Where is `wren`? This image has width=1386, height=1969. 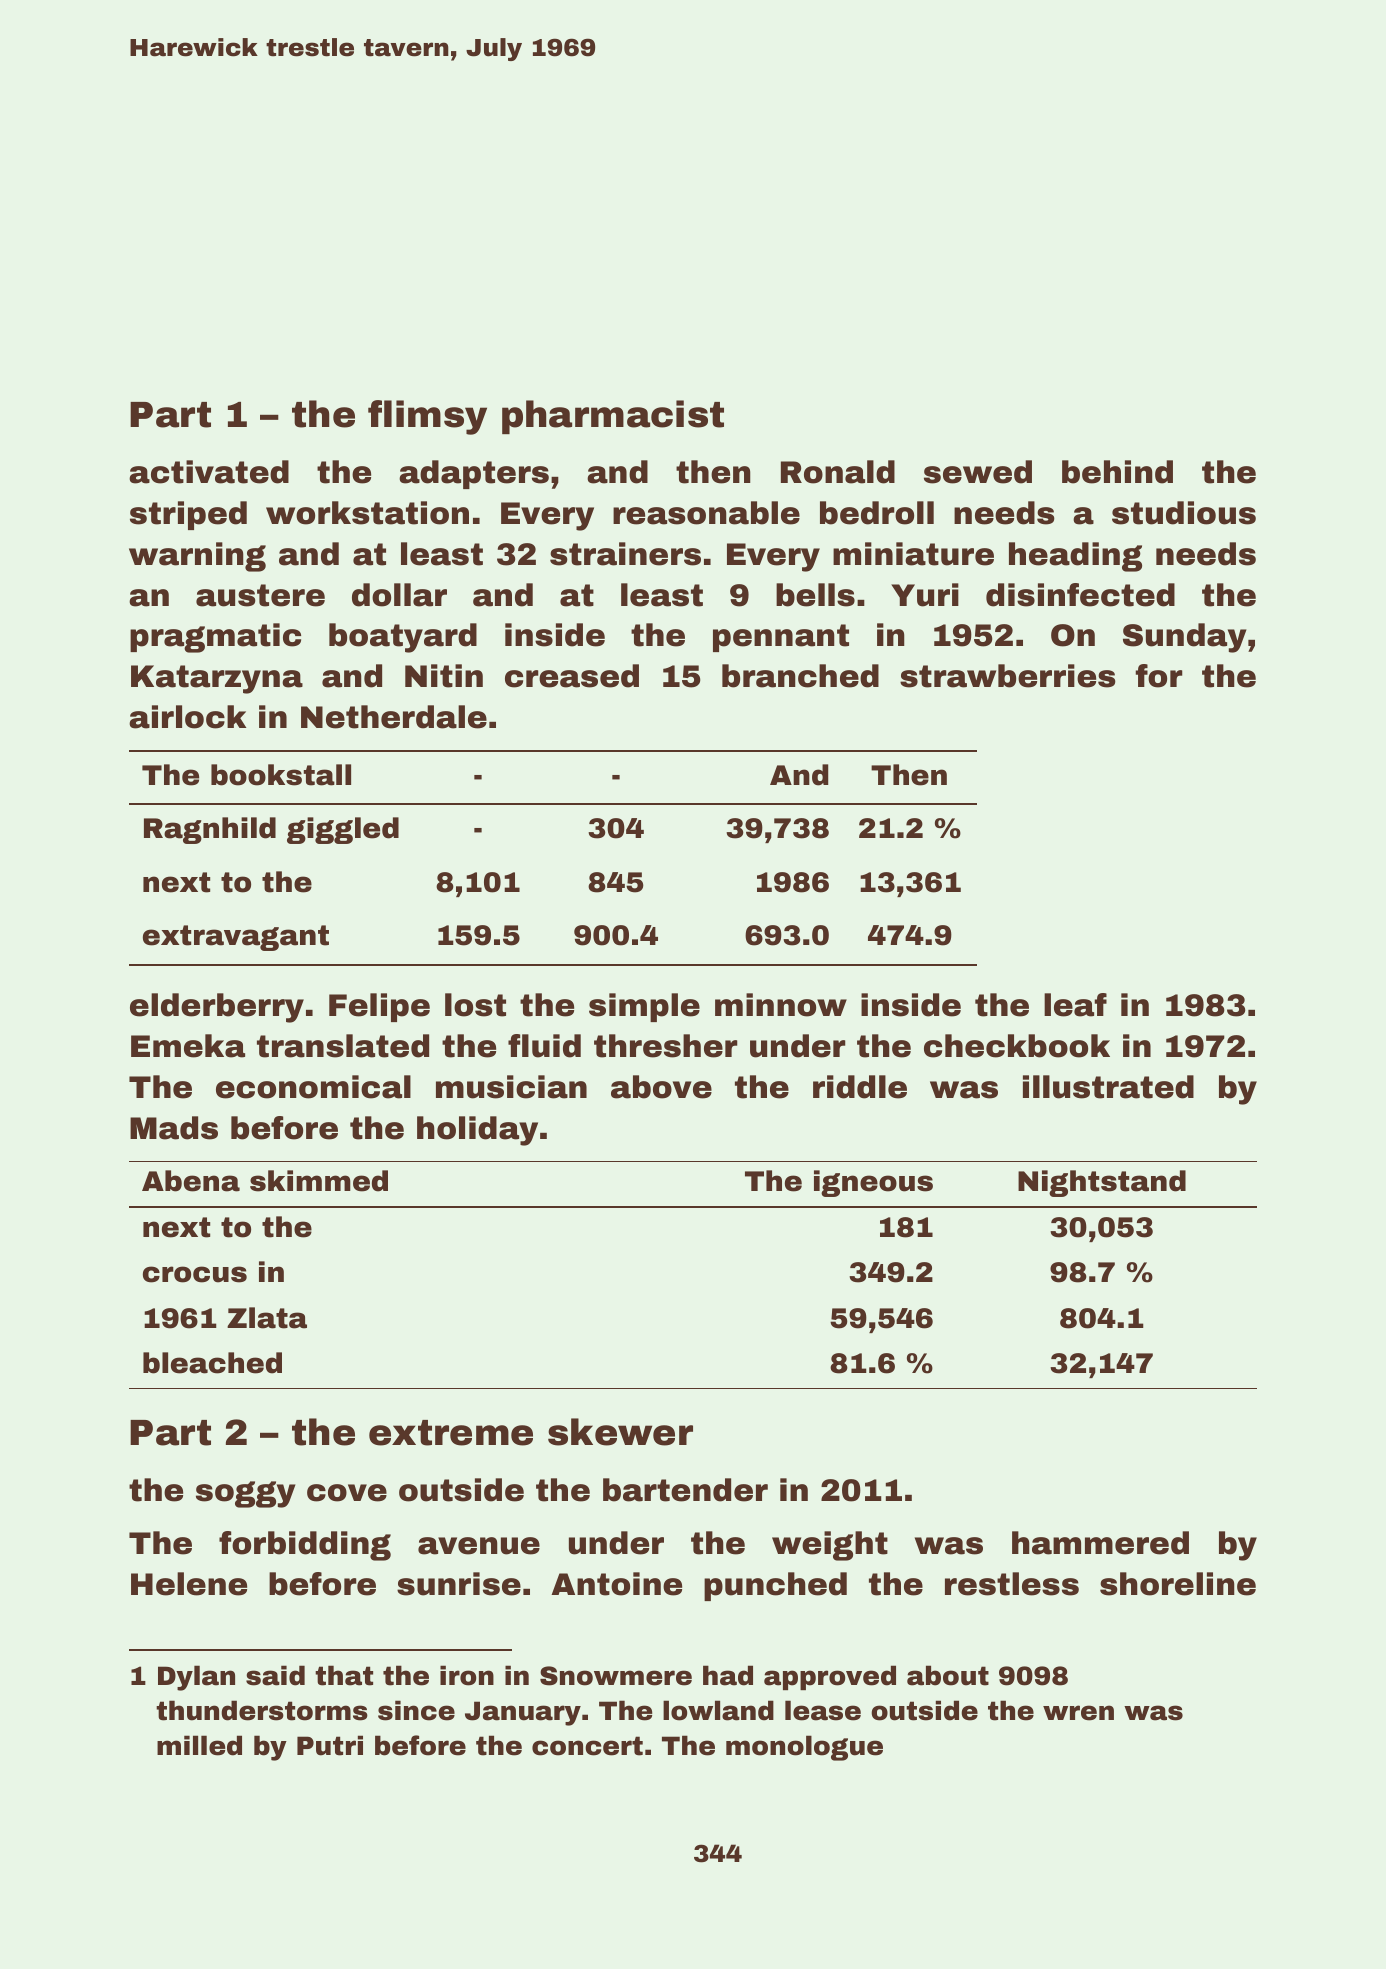 wren is located at coordinates (1078, 1713).
